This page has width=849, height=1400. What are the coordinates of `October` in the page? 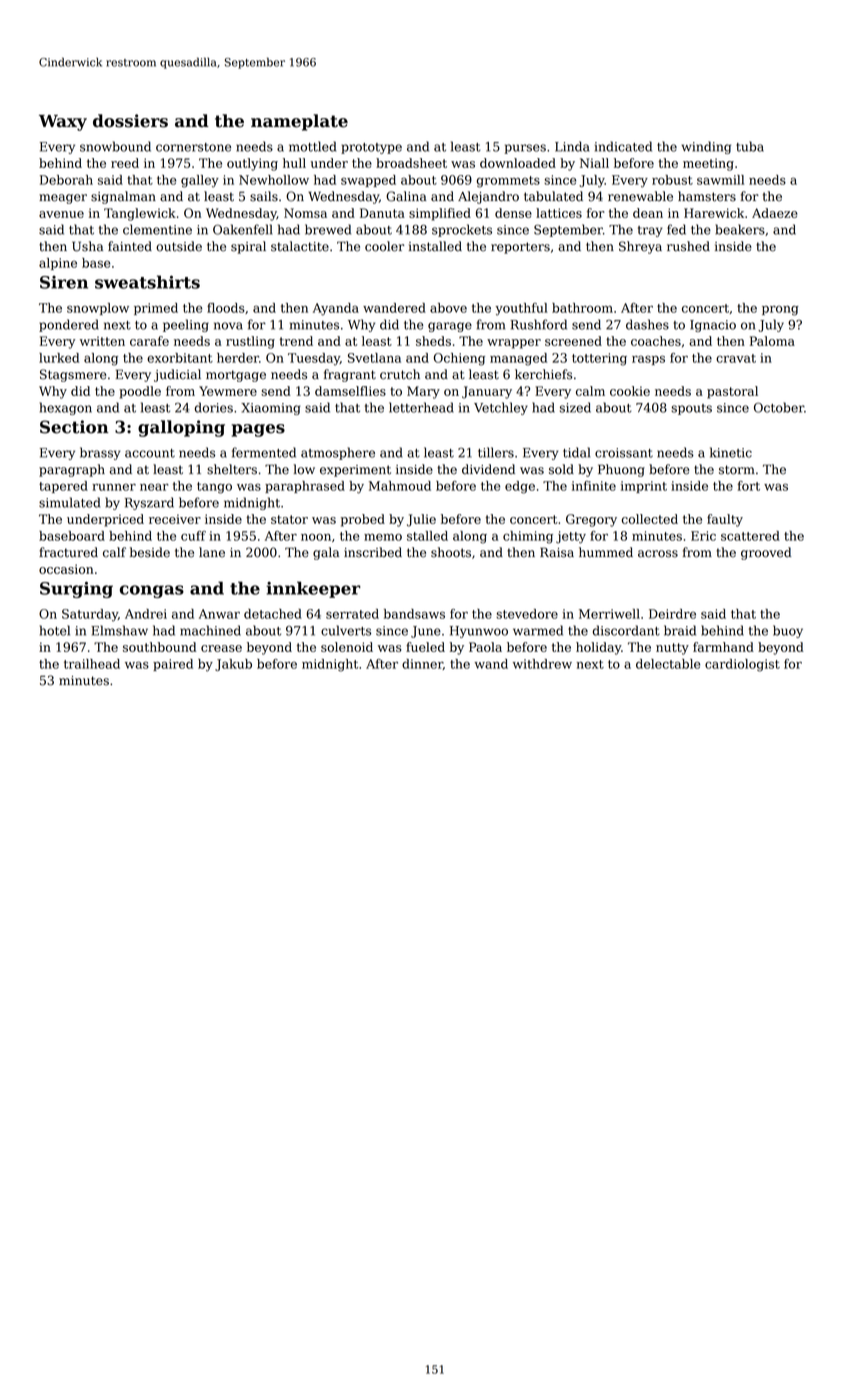 It's located at (779, 407).
